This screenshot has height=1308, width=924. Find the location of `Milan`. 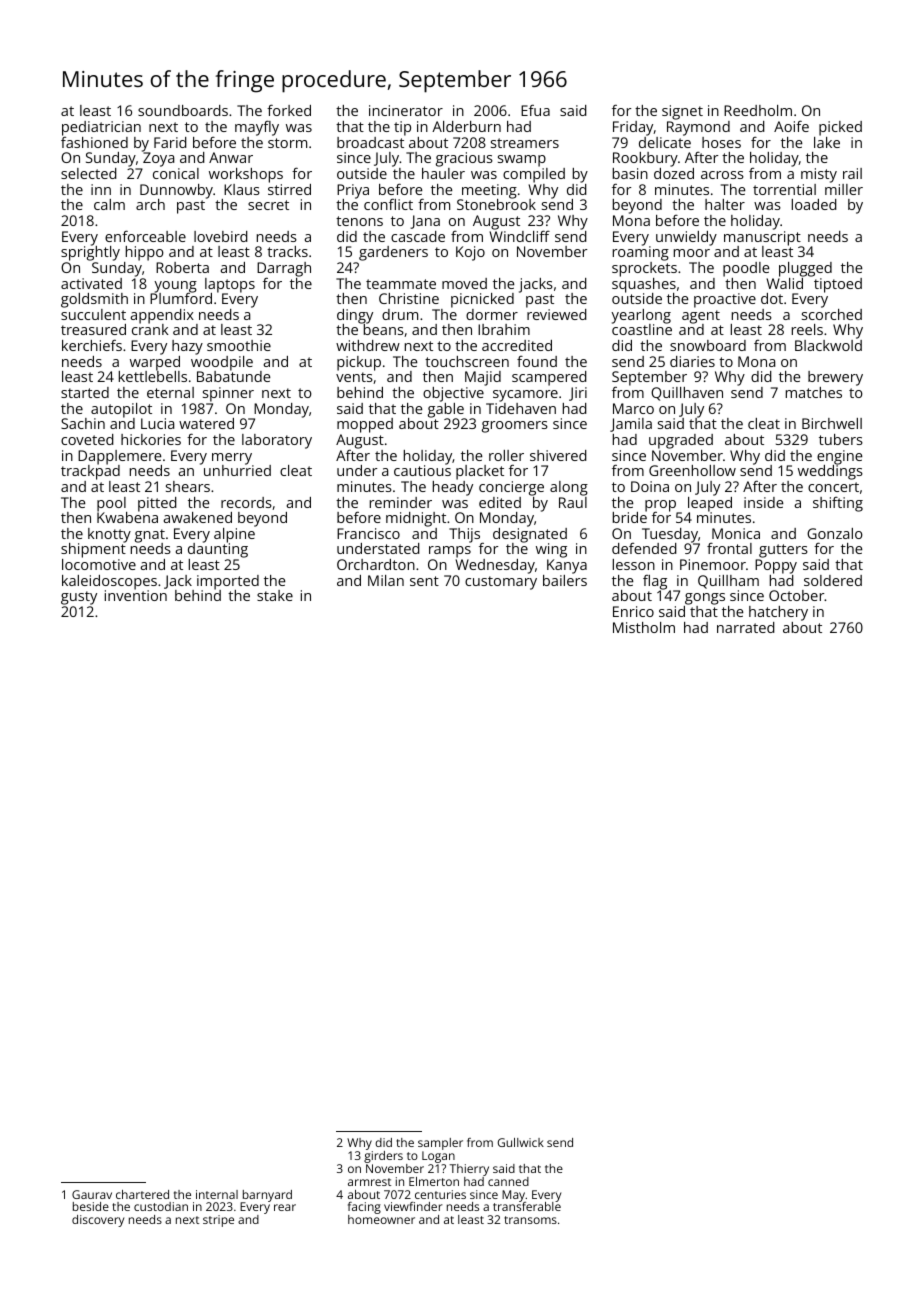

Milan is located at coordinates (386, 580).
